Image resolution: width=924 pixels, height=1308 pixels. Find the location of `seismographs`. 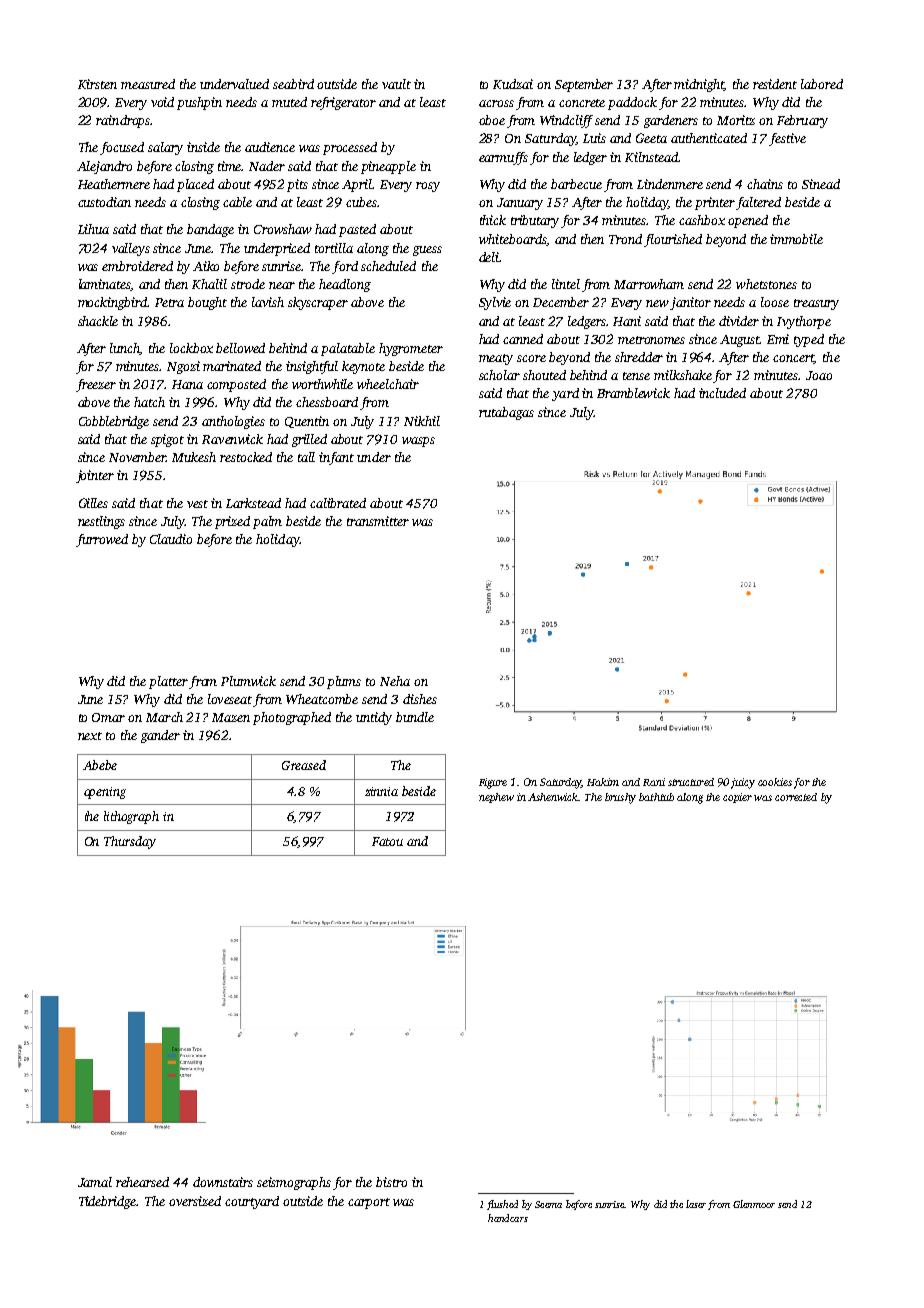

seismographs is located at coordinates (294, 1183).
